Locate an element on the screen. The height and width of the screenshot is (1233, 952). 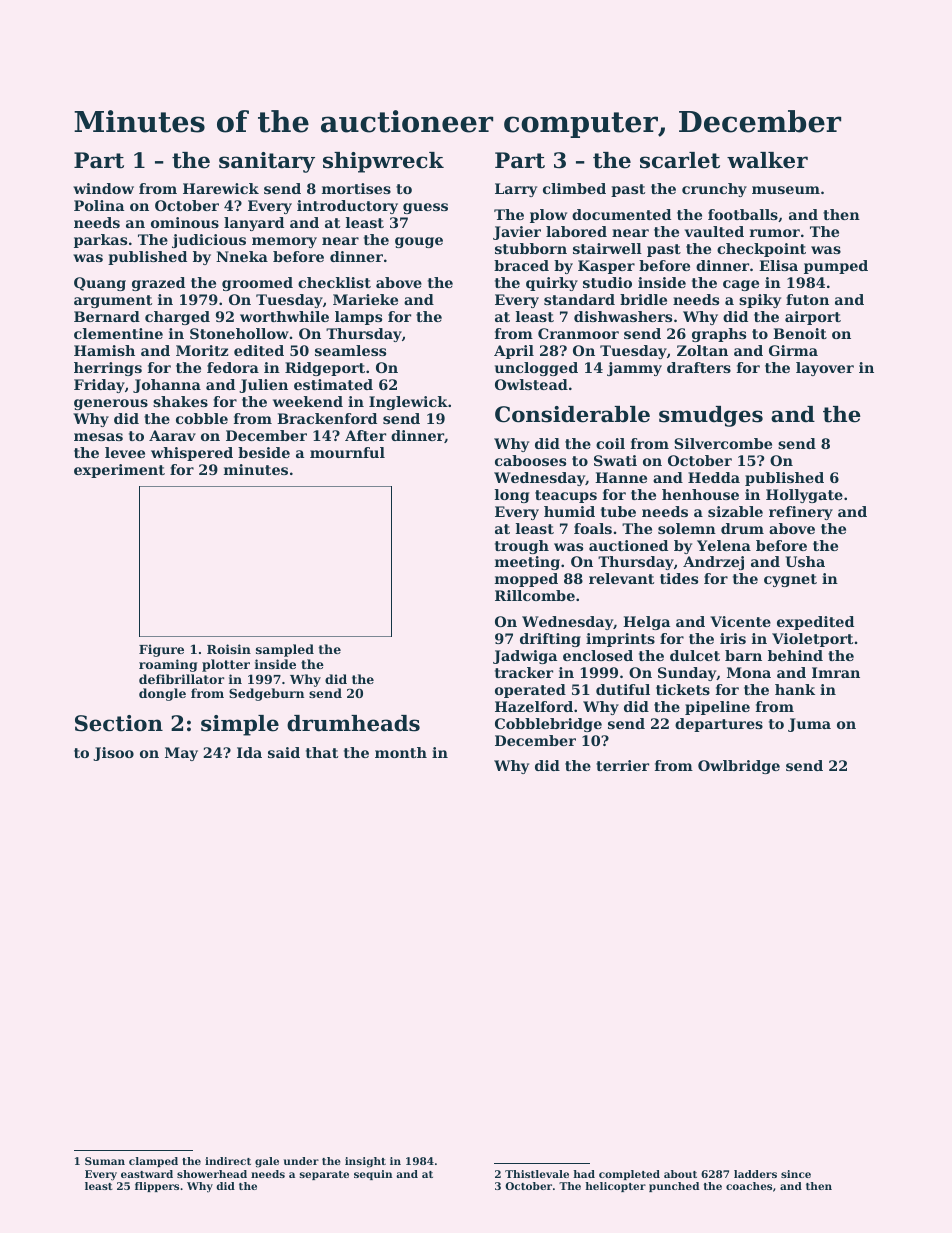
studio is located at coordinates (607, 282).
